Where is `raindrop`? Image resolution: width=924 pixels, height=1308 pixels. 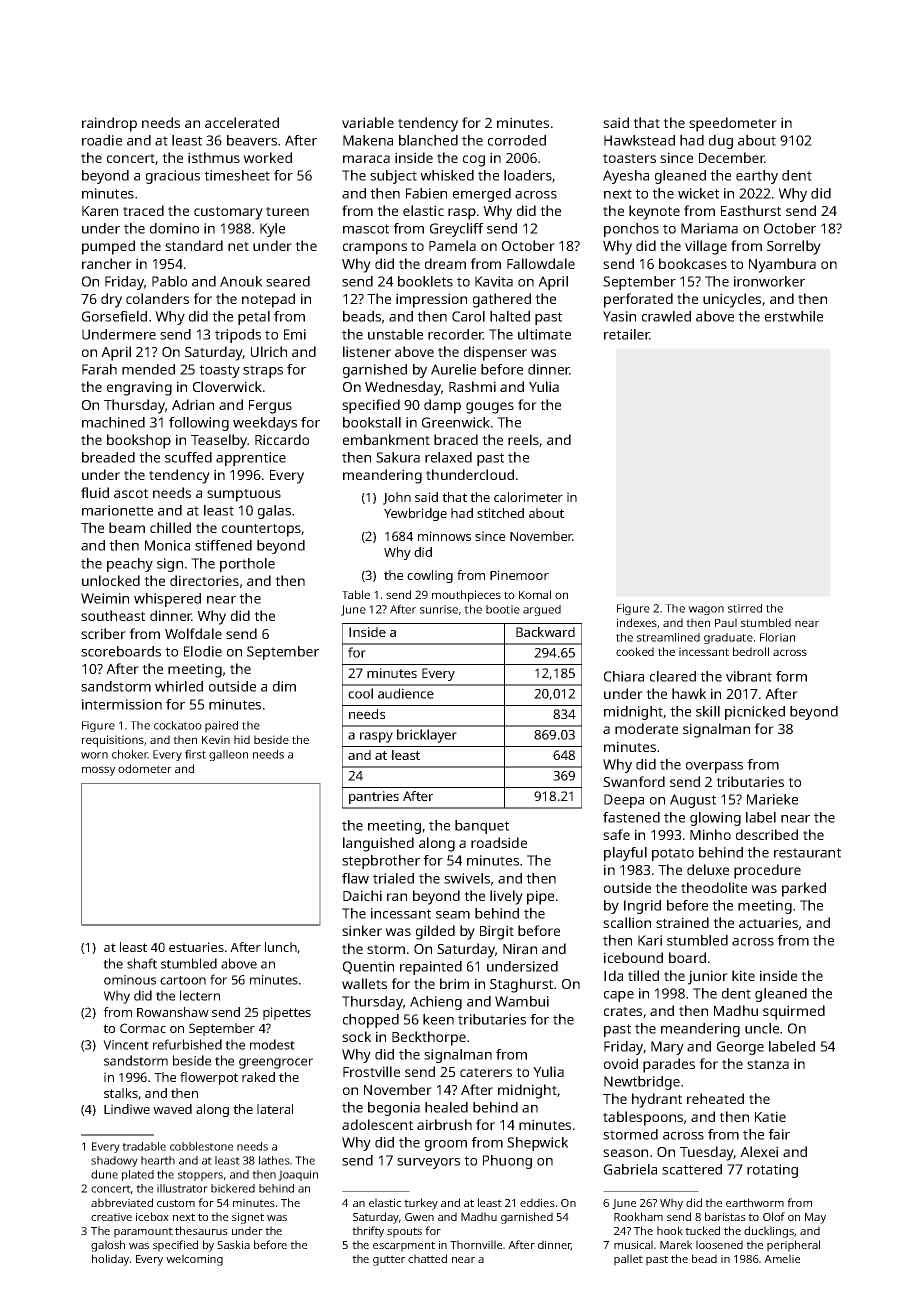 raindrop is located at coordinates (109, 124).
